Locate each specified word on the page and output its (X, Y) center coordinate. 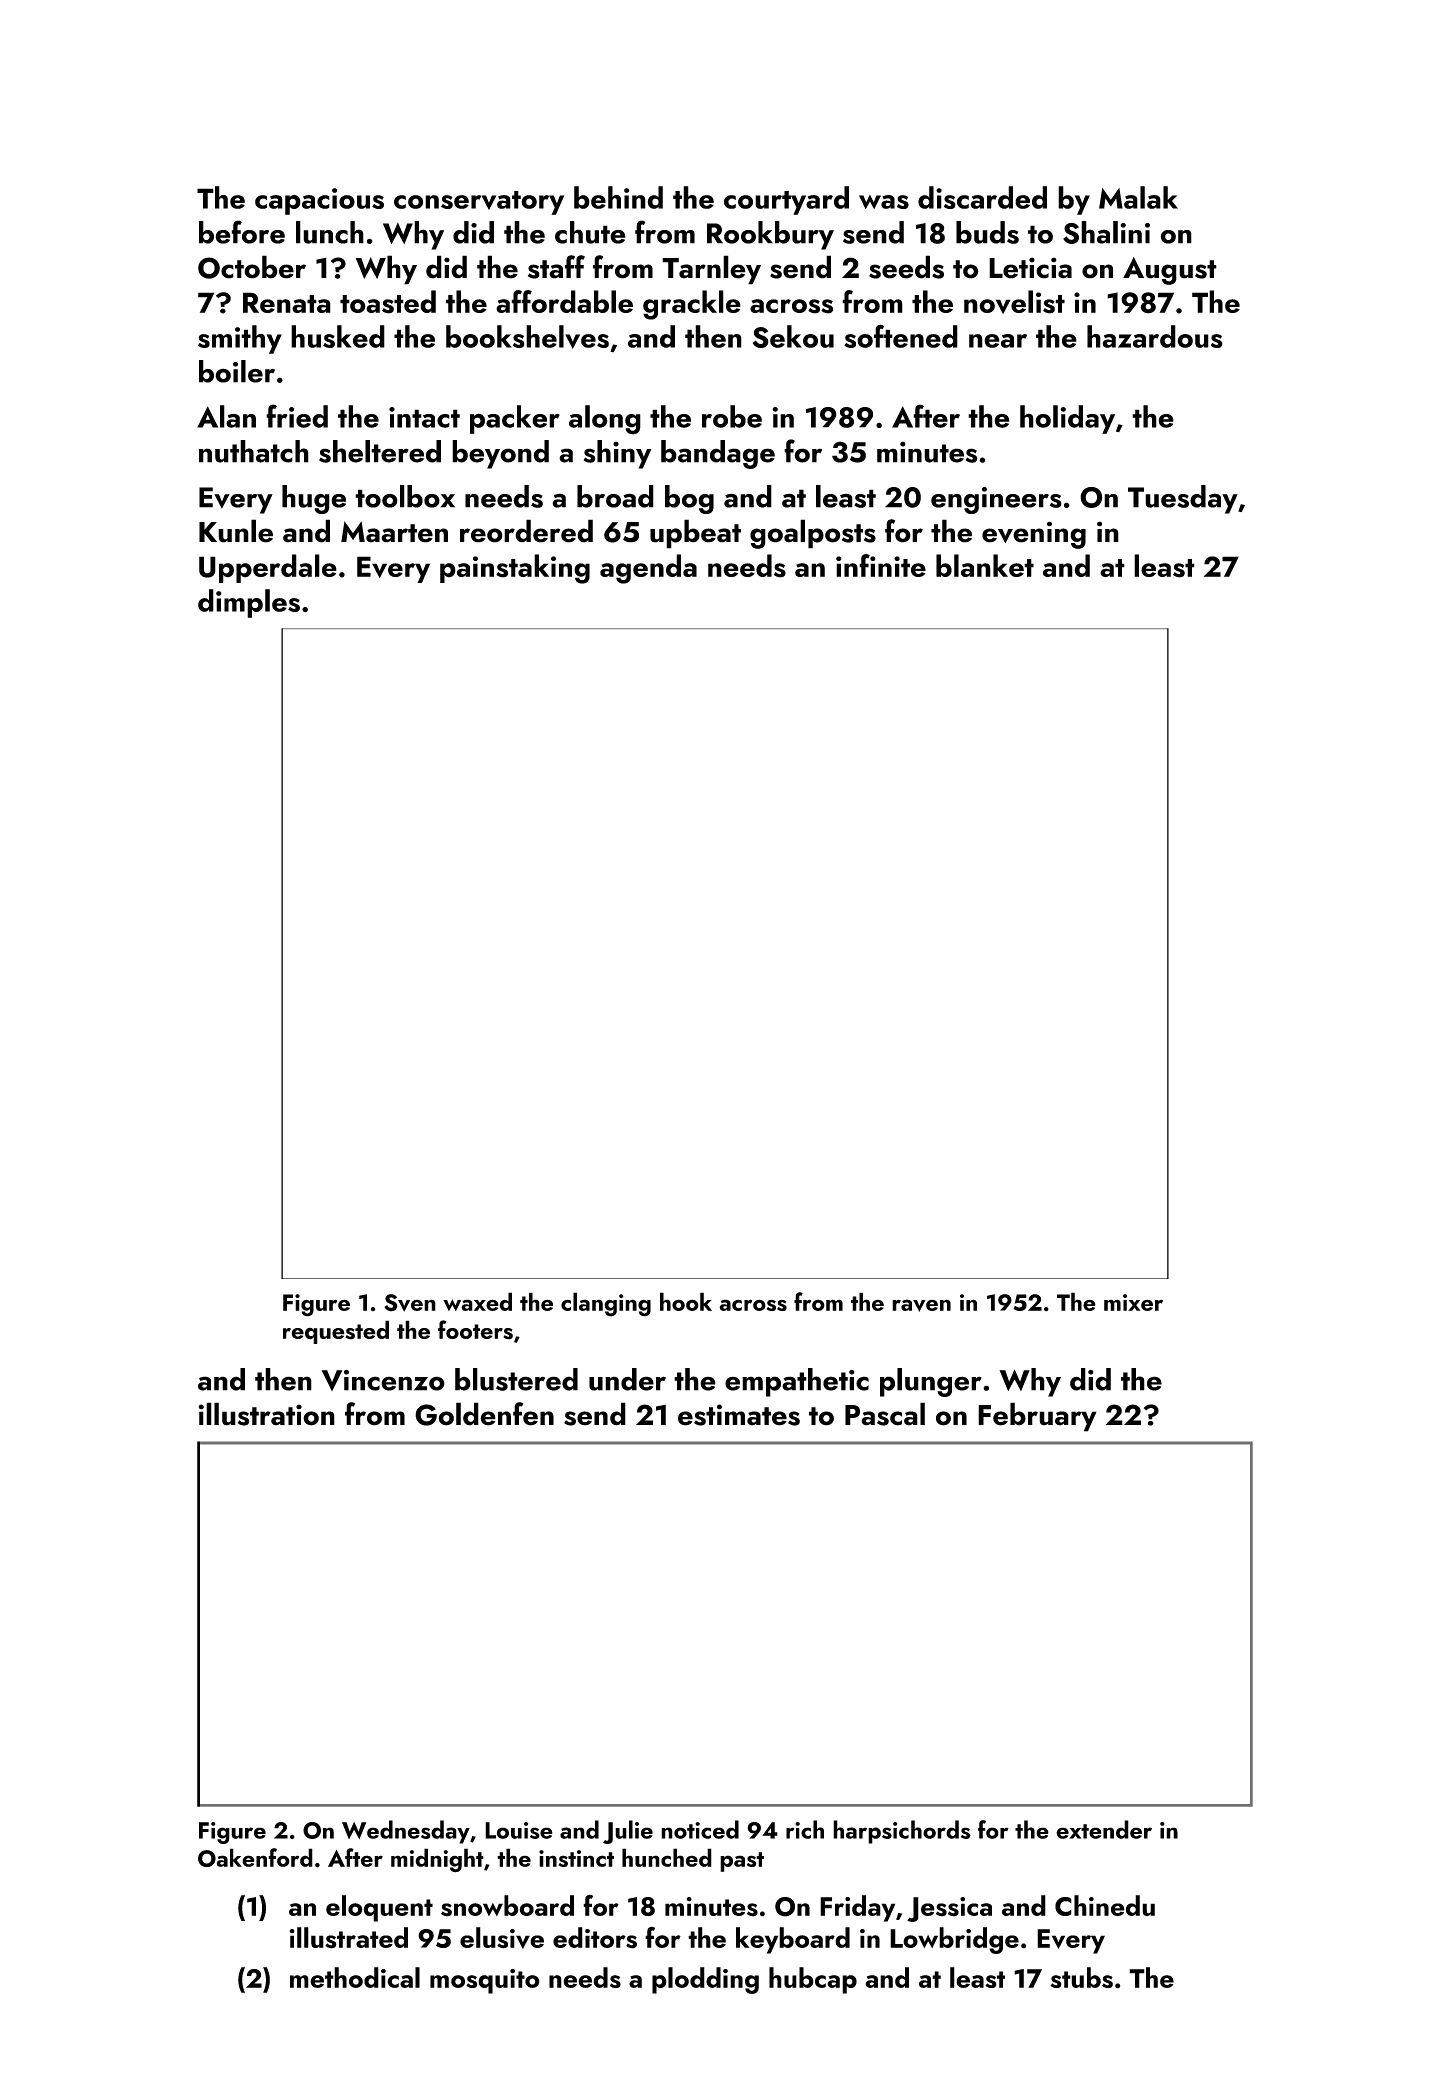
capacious (319, 201)
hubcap (813, 1980)
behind (618, 197)
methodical (355, 1977)
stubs (1081, 1977)
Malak (1138, 197)
